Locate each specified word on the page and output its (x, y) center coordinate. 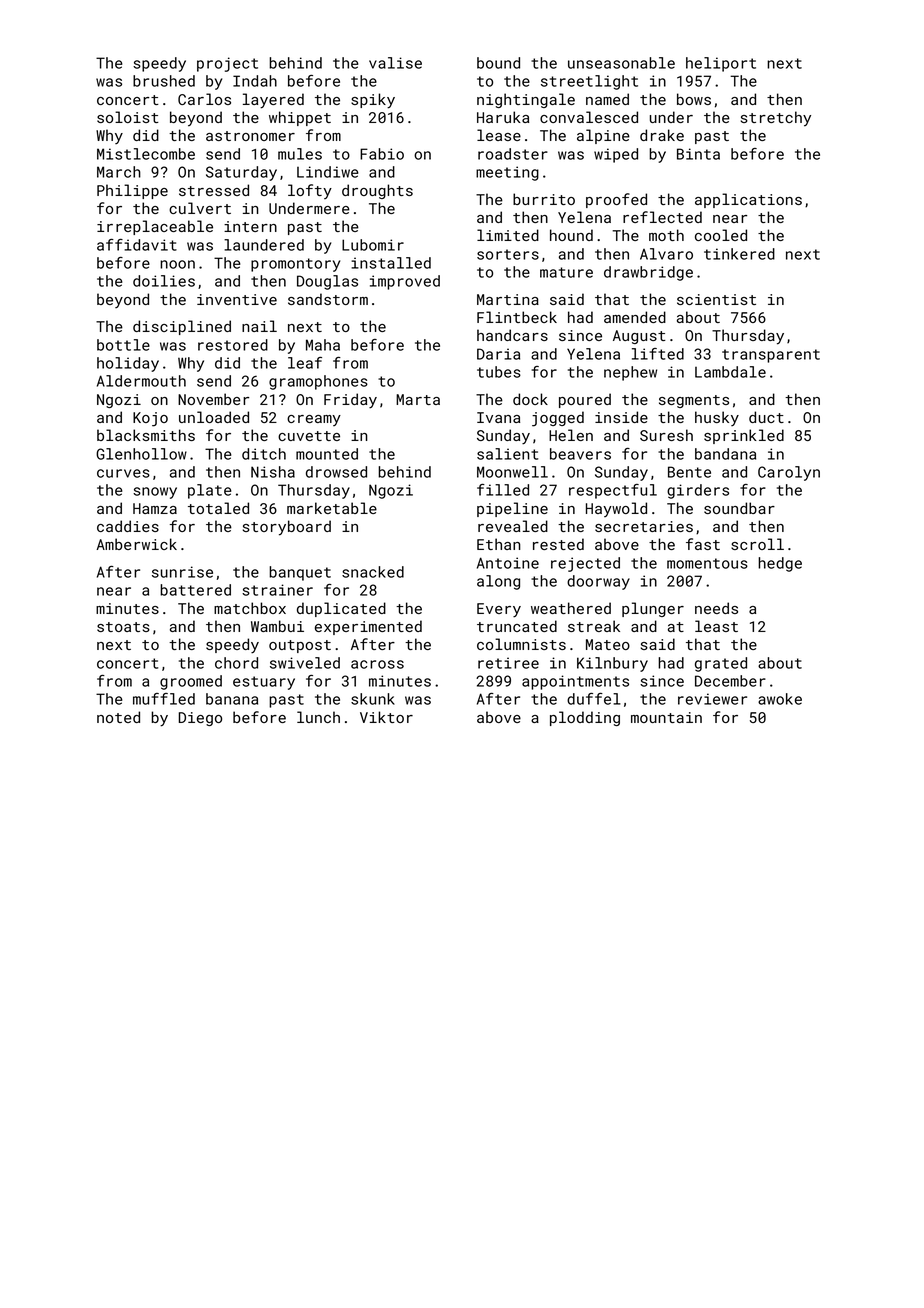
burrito (544, 199)
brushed (164, 81)
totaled (218, 508)
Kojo (150, 419)
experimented (368, 627)
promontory (295, 265)
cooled (721, 235)
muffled (164, 699)
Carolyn (789, 473)
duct (766, 417)
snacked (373, 572)
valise (395, 63)
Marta (418, 399)
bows (694, 99)
